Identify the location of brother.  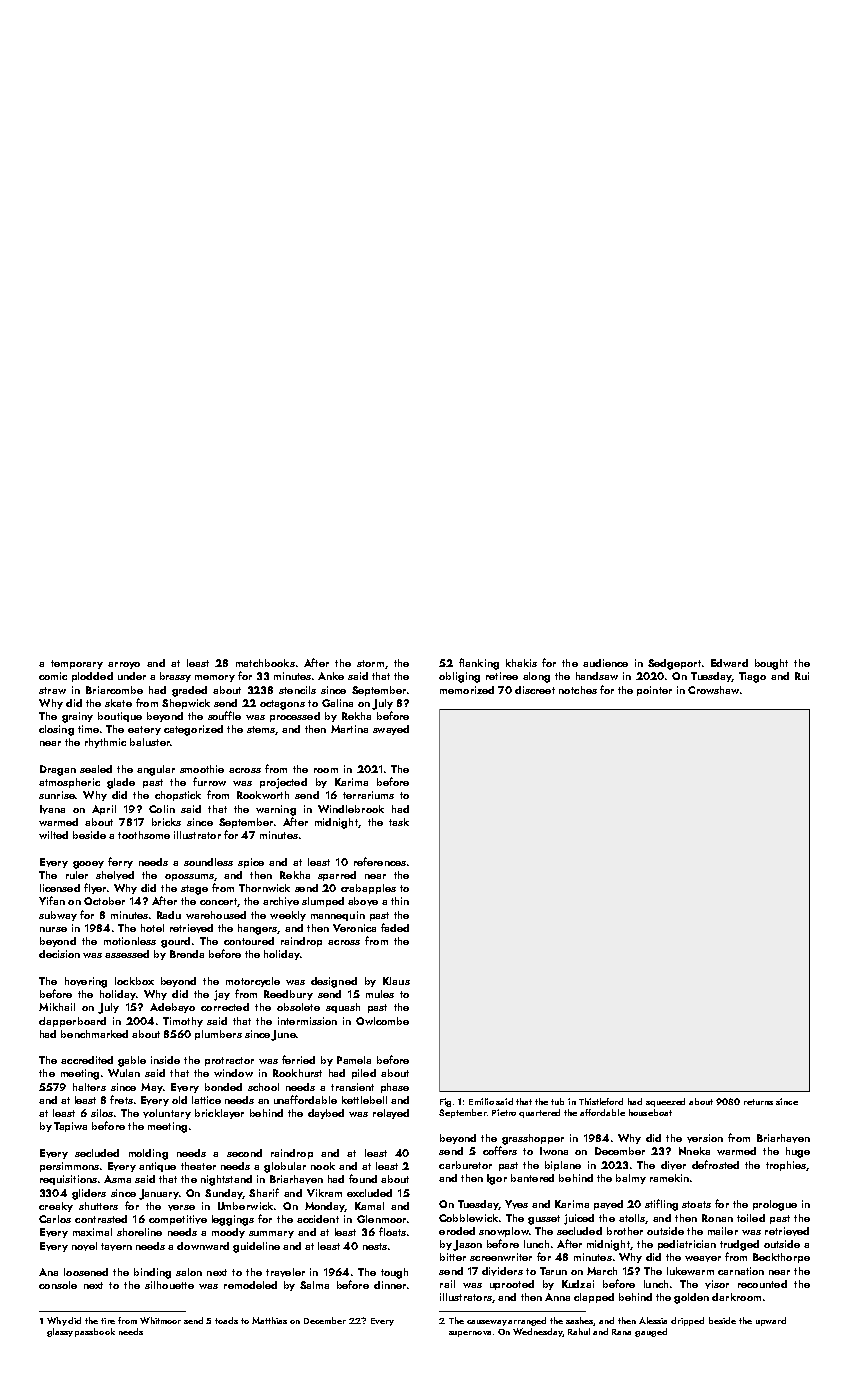
(625, 1231).
